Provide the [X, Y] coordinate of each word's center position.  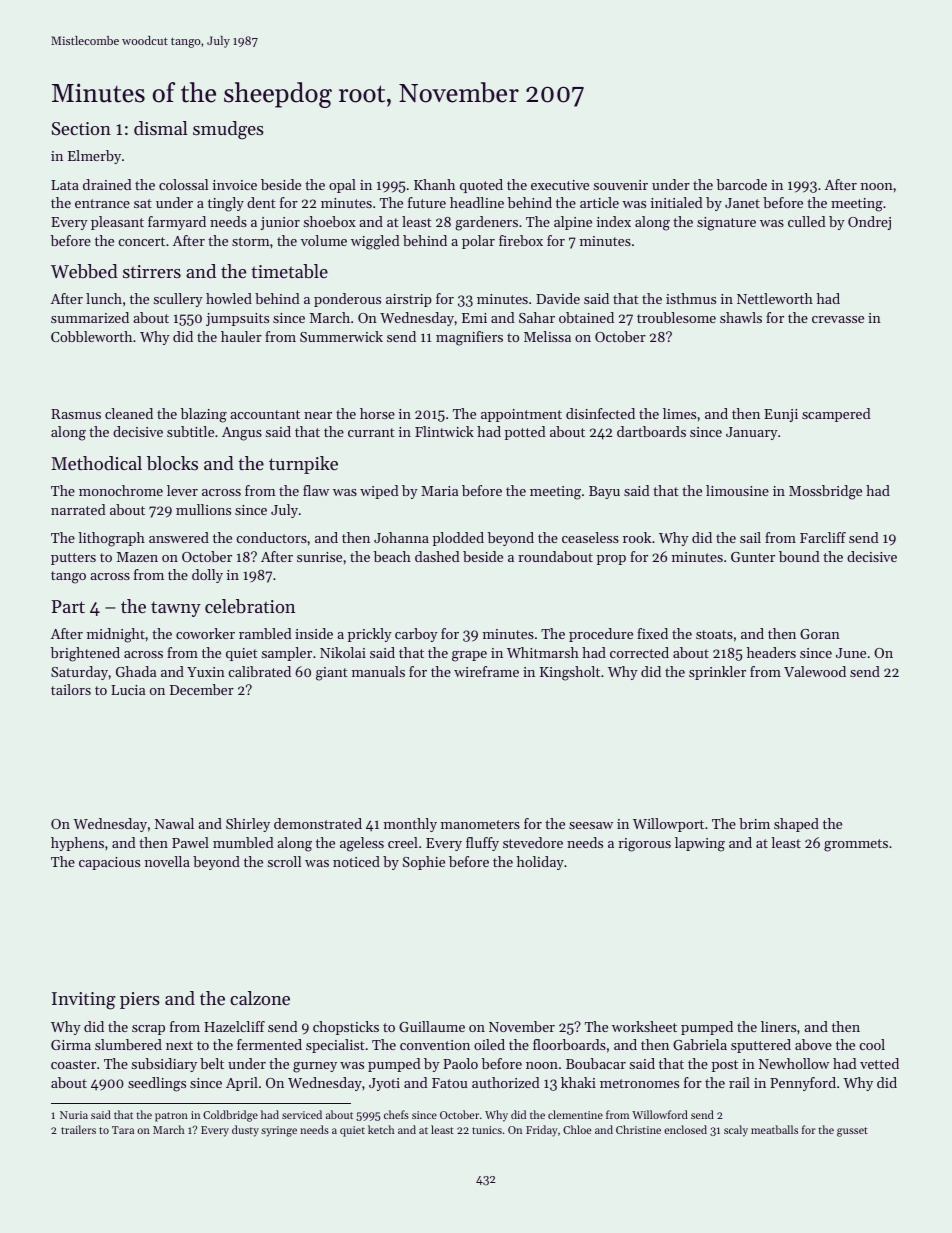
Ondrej [869, 223]
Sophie [424, 863]
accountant [265, 414]
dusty [245, 1131]
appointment [521, 415]
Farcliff [823, 537]
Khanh [434, 184]
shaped [796, 825]
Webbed [84, 271]
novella [167, 861]
